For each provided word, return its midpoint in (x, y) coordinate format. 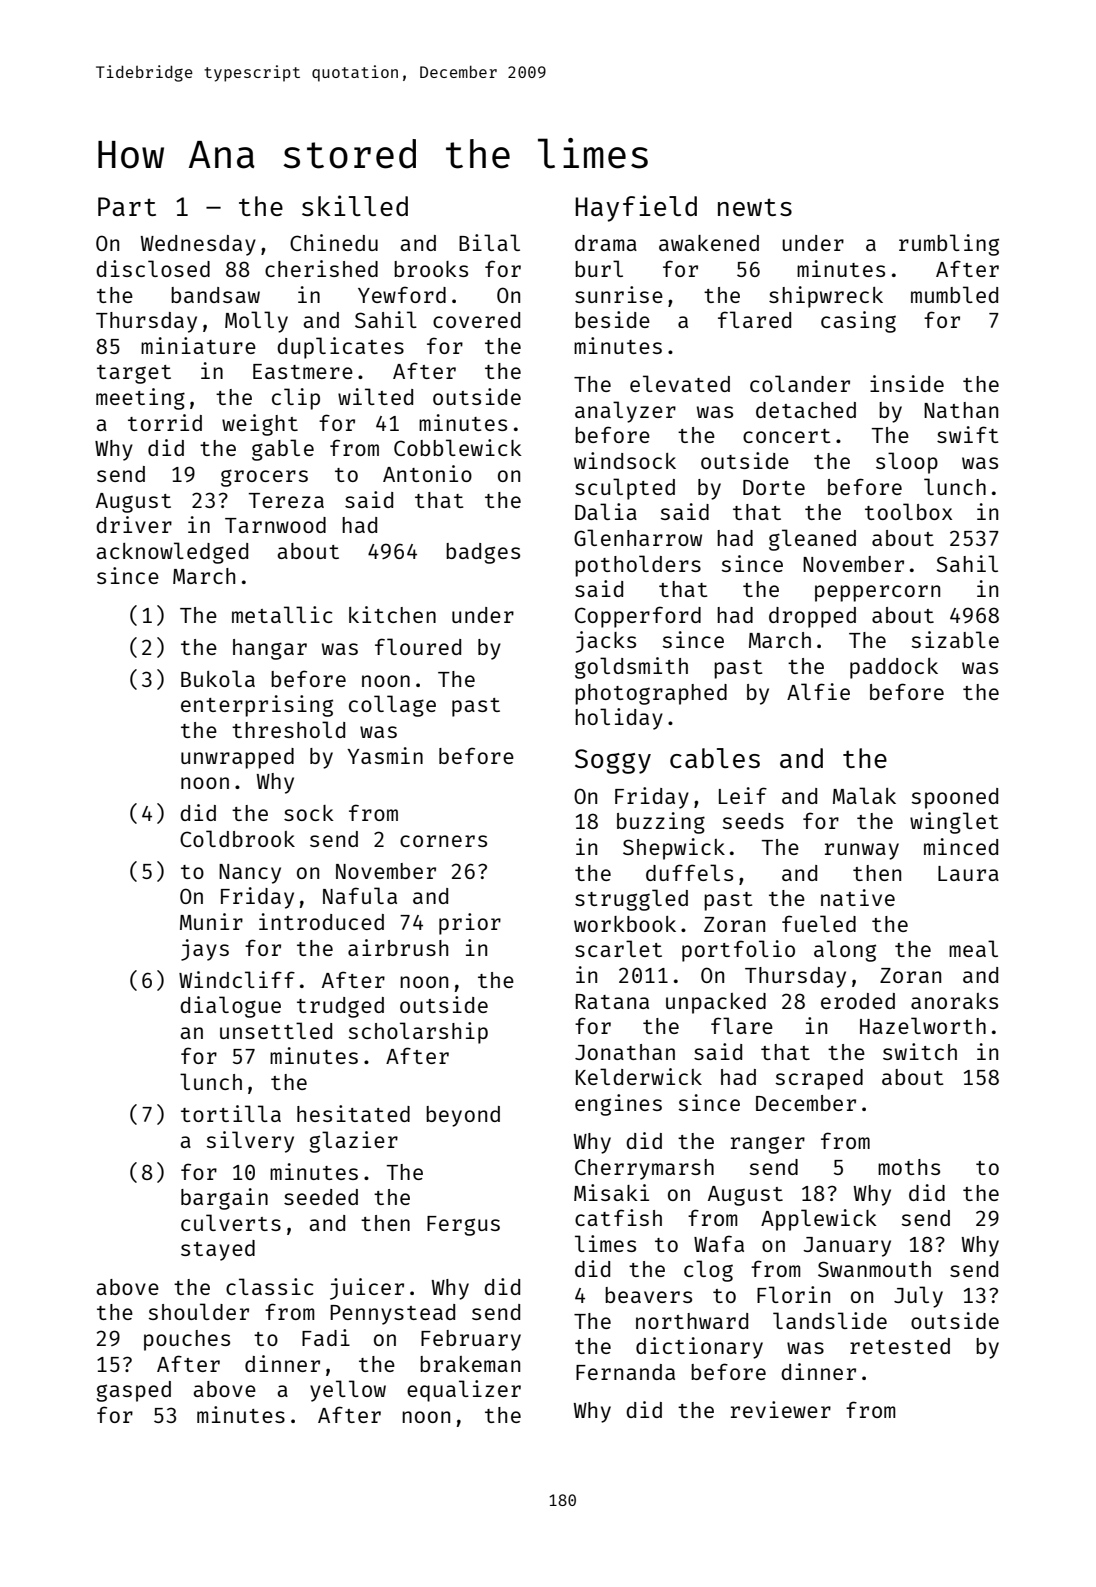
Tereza (286, 500)
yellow (348, 1391)
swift (968, 434)
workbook (625, 924)
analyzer (625, 412)
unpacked (716, 1003)
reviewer (781, 1409)
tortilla (231, 1113)
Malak (864, 795)
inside (907, 383)
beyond (463, 1116)
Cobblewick (458, 447)
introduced (321, 921)
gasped (134, 1391)
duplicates (340, 348)
